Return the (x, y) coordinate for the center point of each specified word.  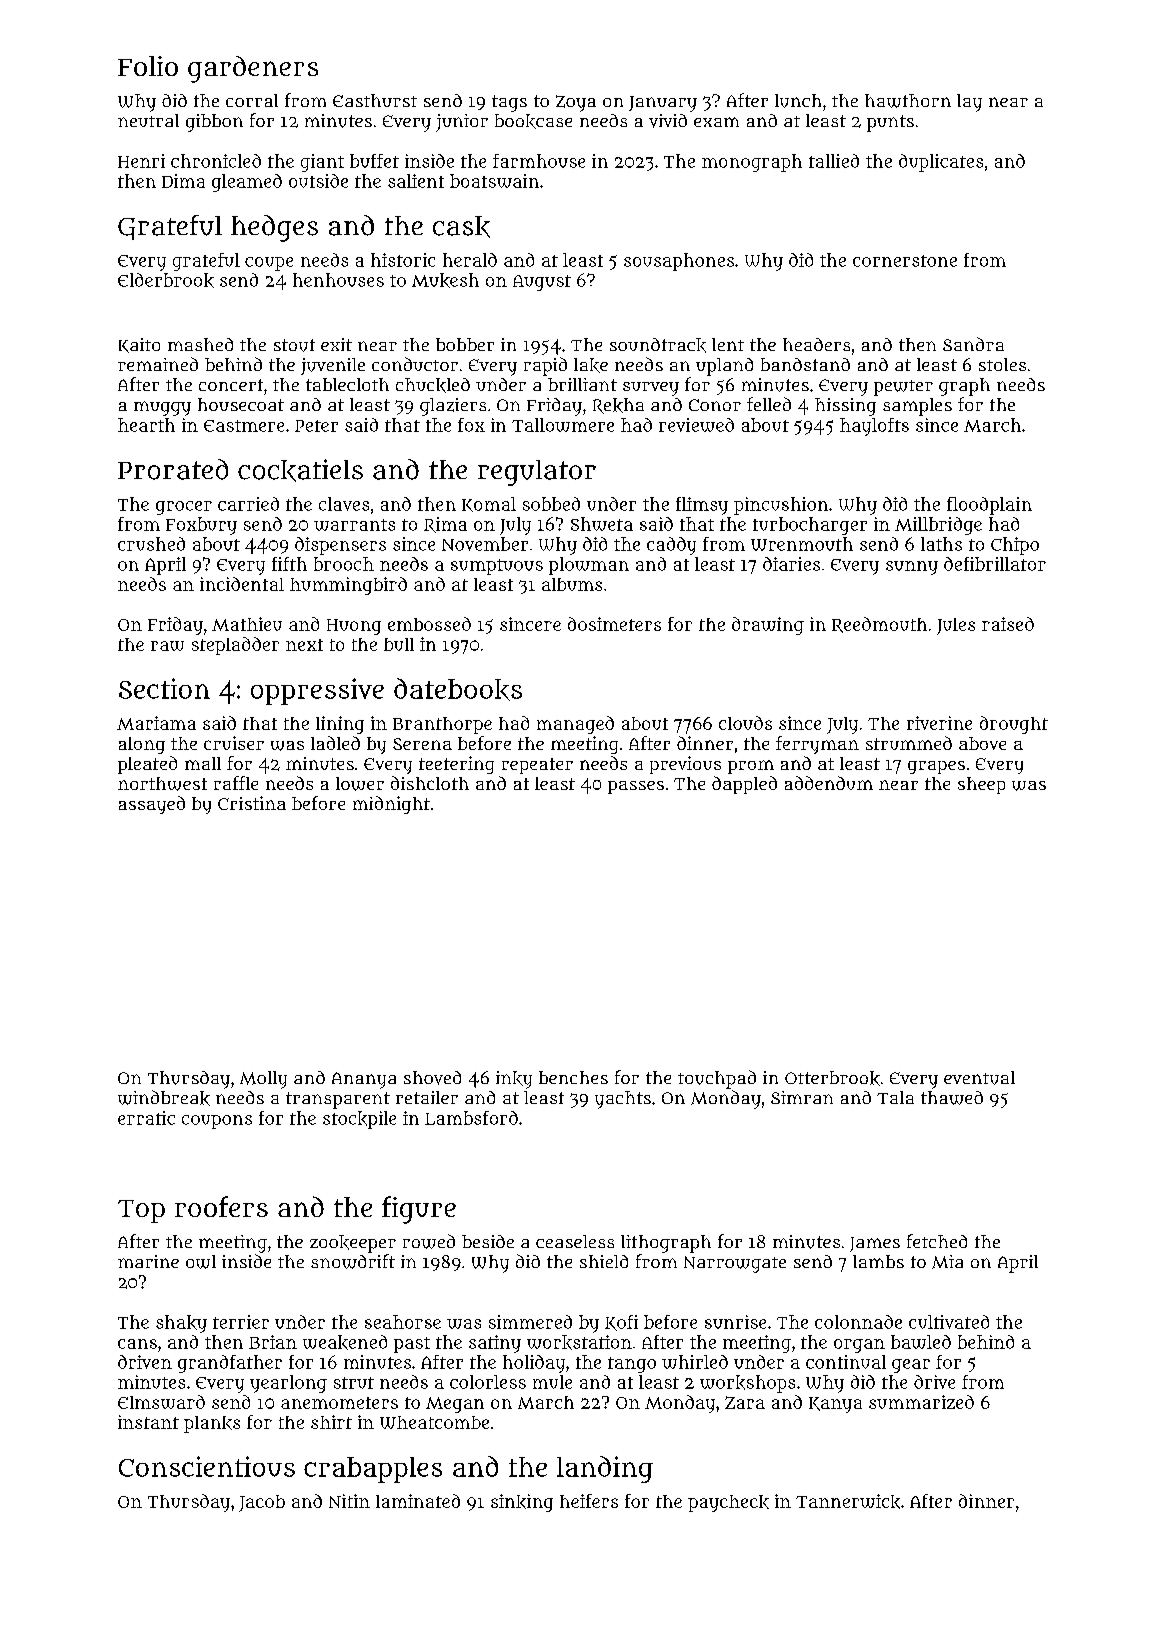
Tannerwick (848, 1501)
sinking (522, 1503)
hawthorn (908, 101)
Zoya (576, 103)
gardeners (253, 69)
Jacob (262, 1503)
